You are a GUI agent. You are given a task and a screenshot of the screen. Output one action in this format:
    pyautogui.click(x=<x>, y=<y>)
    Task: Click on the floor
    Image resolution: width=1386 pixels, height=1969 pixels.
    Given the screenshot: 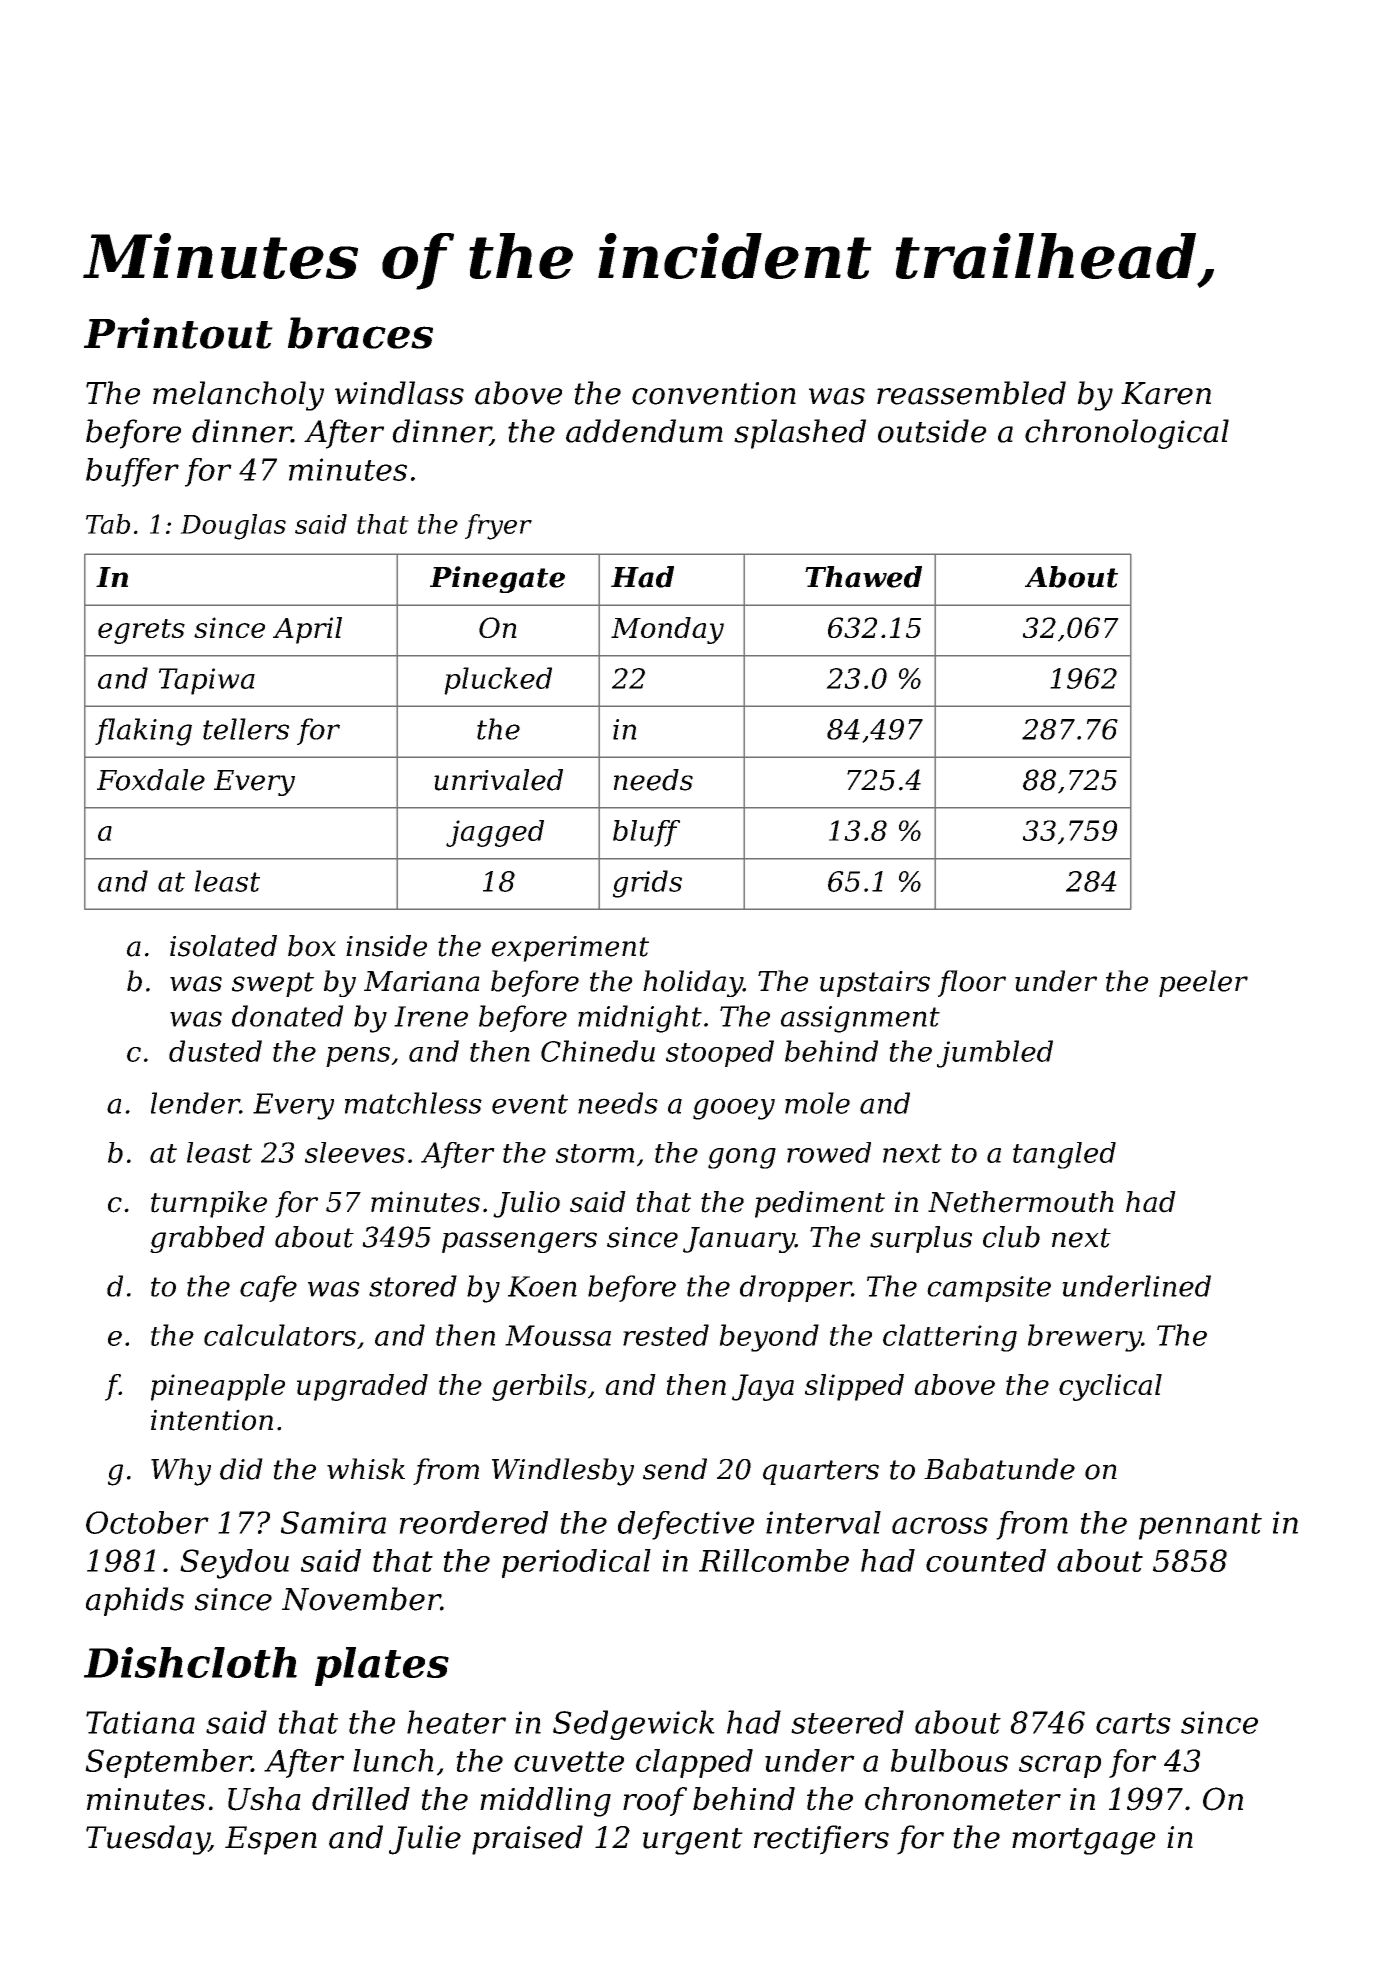 What is the action you would take?
    pyautogui.click(x=972, y=983)
